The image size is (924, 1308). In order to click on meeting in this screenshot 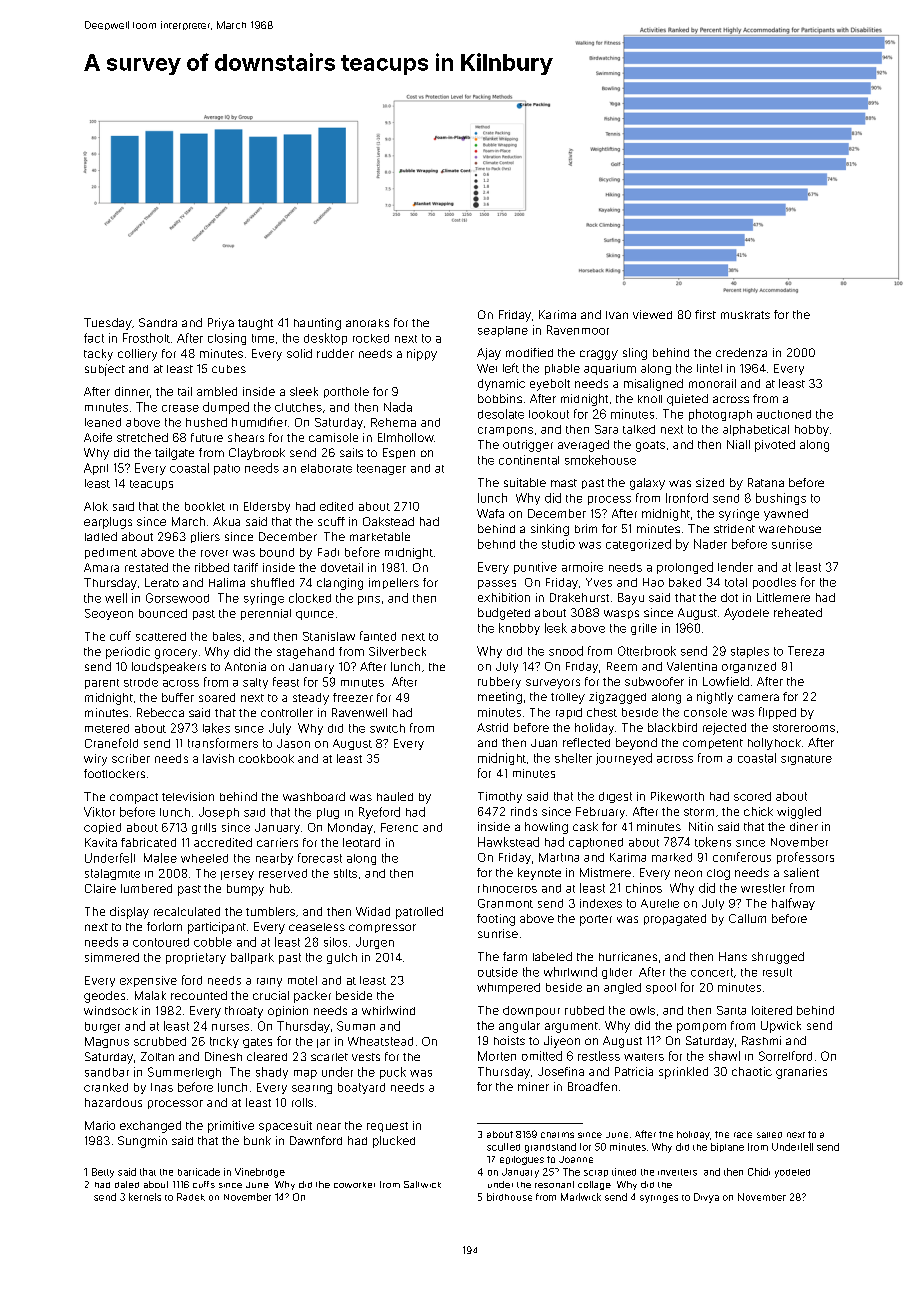, I will do `click(500, 698)`.
